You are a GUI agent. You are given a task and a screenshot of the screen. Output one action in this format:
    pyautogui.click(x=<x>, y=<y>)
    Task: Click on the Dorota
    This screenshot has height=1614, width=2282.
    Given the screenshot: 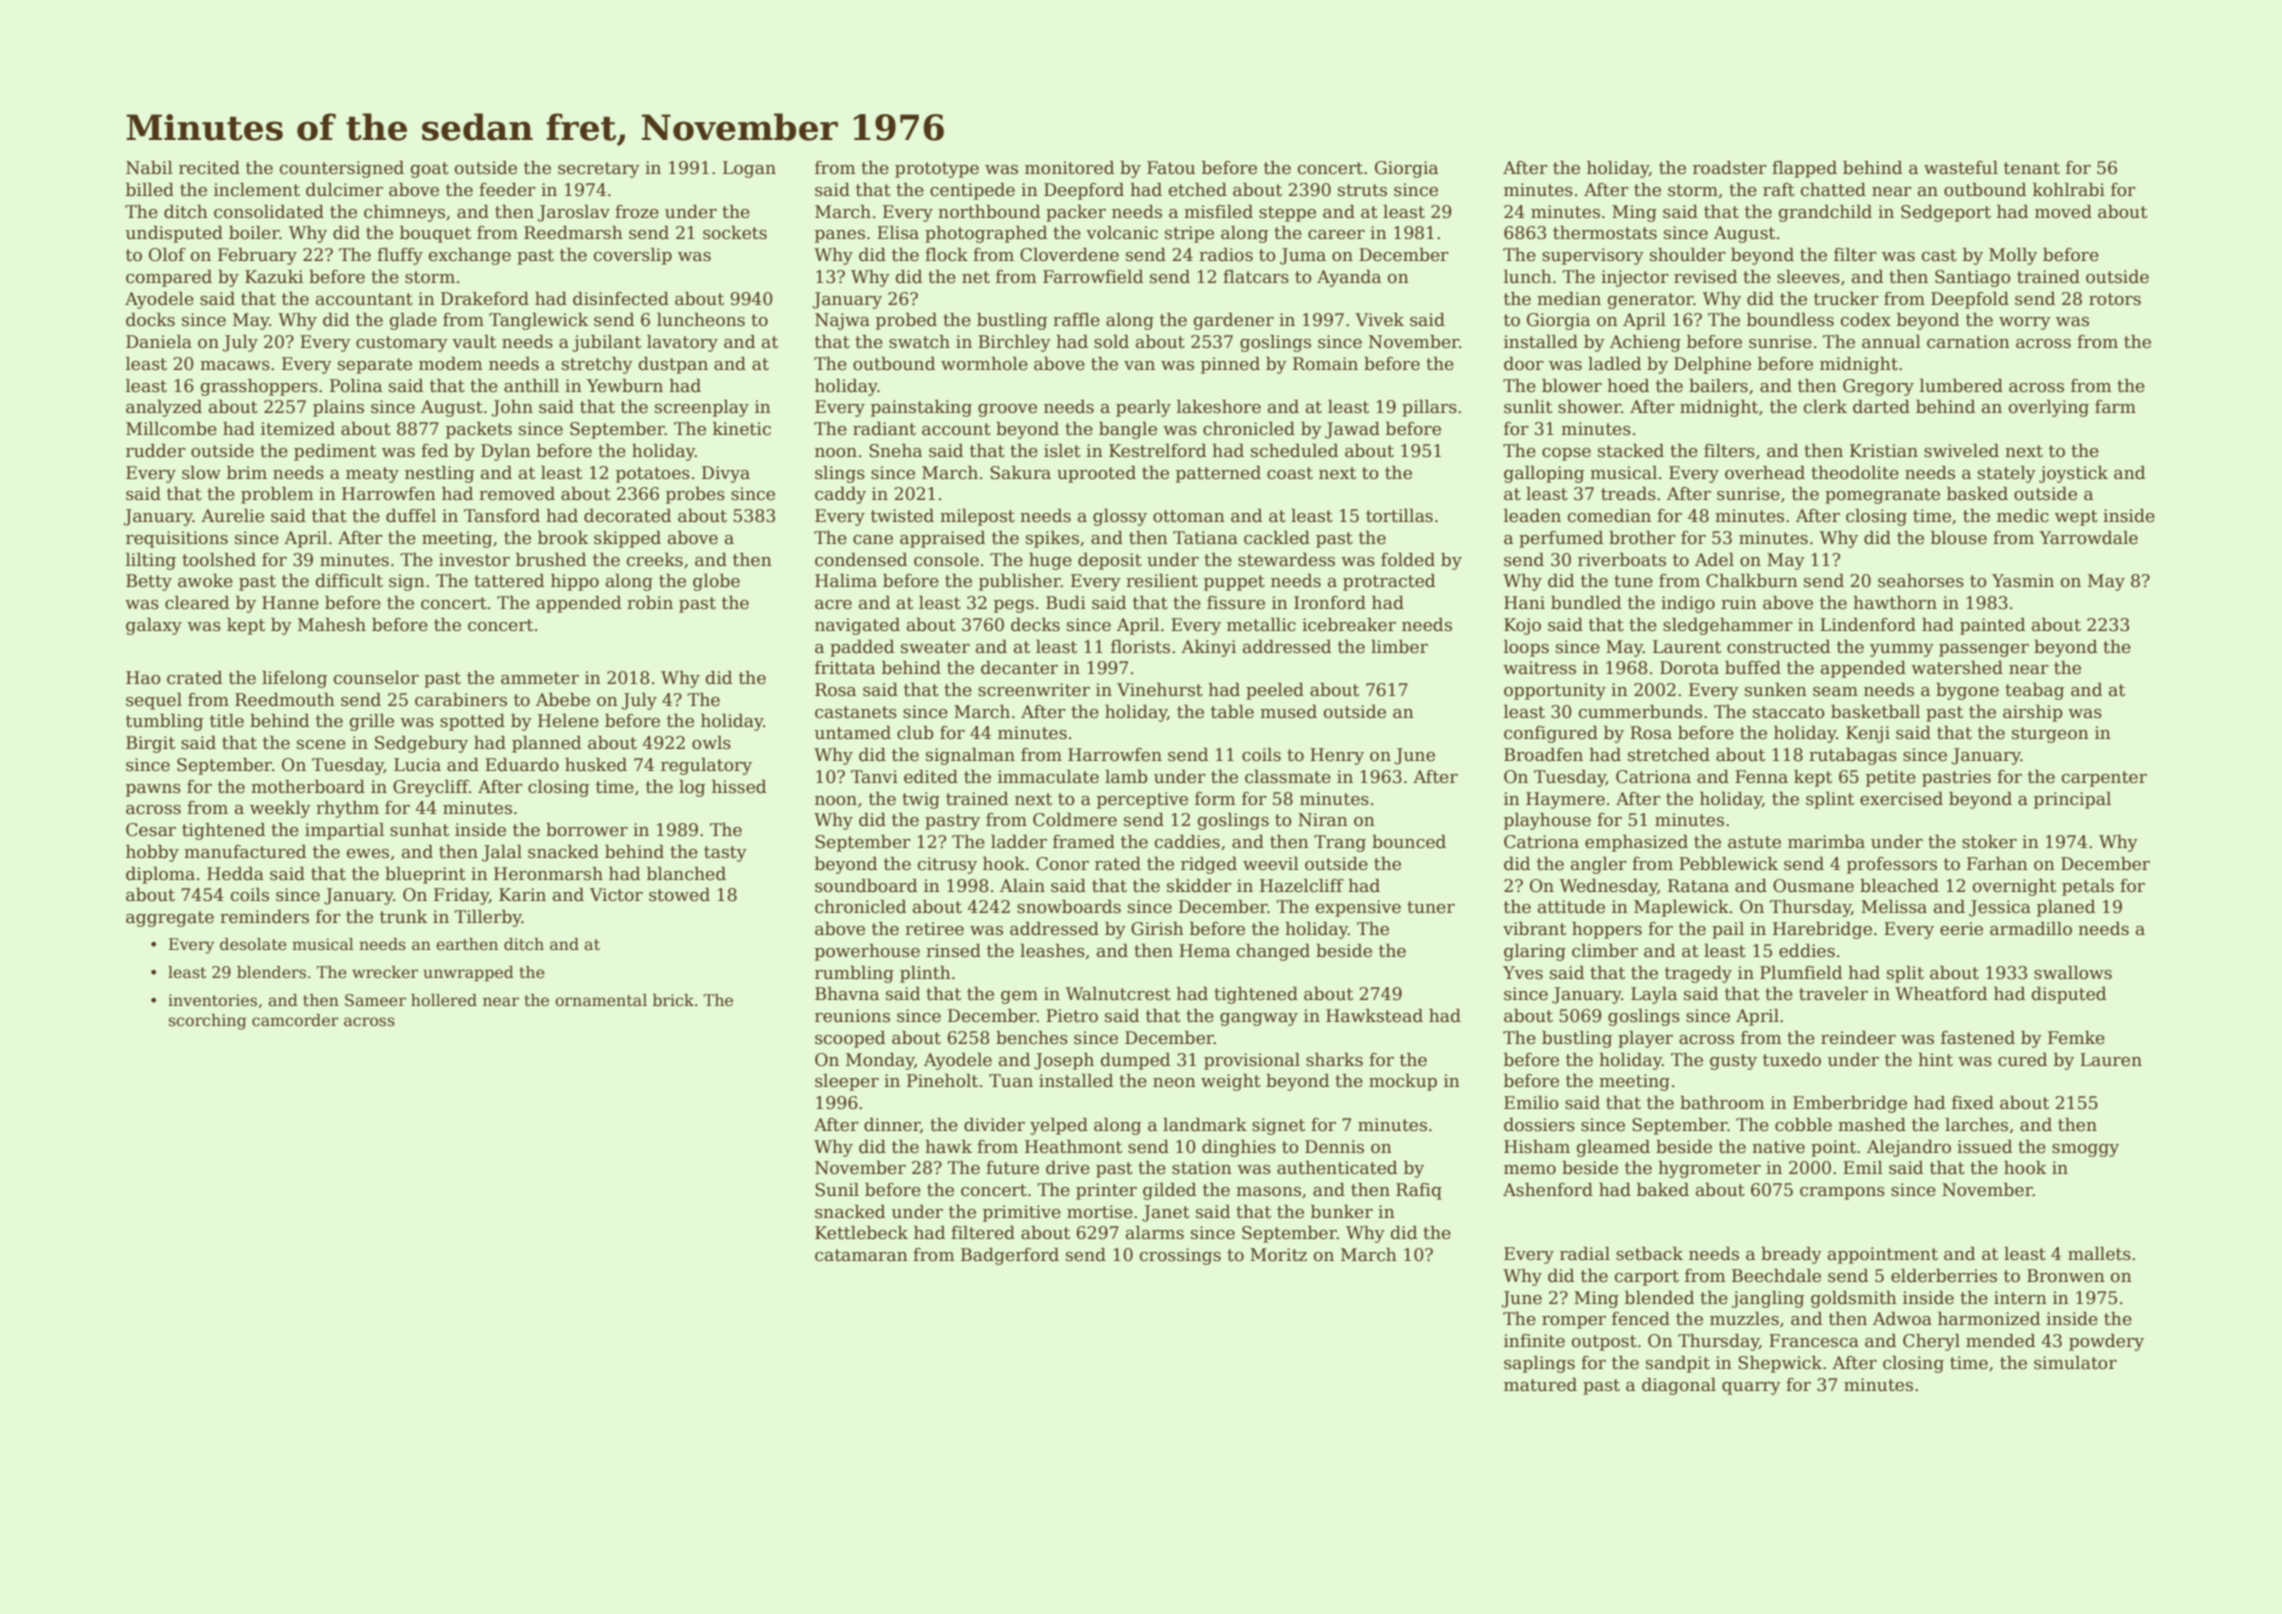 What is the action you would take?
    pyautogui.click(x=1689, y=668)
